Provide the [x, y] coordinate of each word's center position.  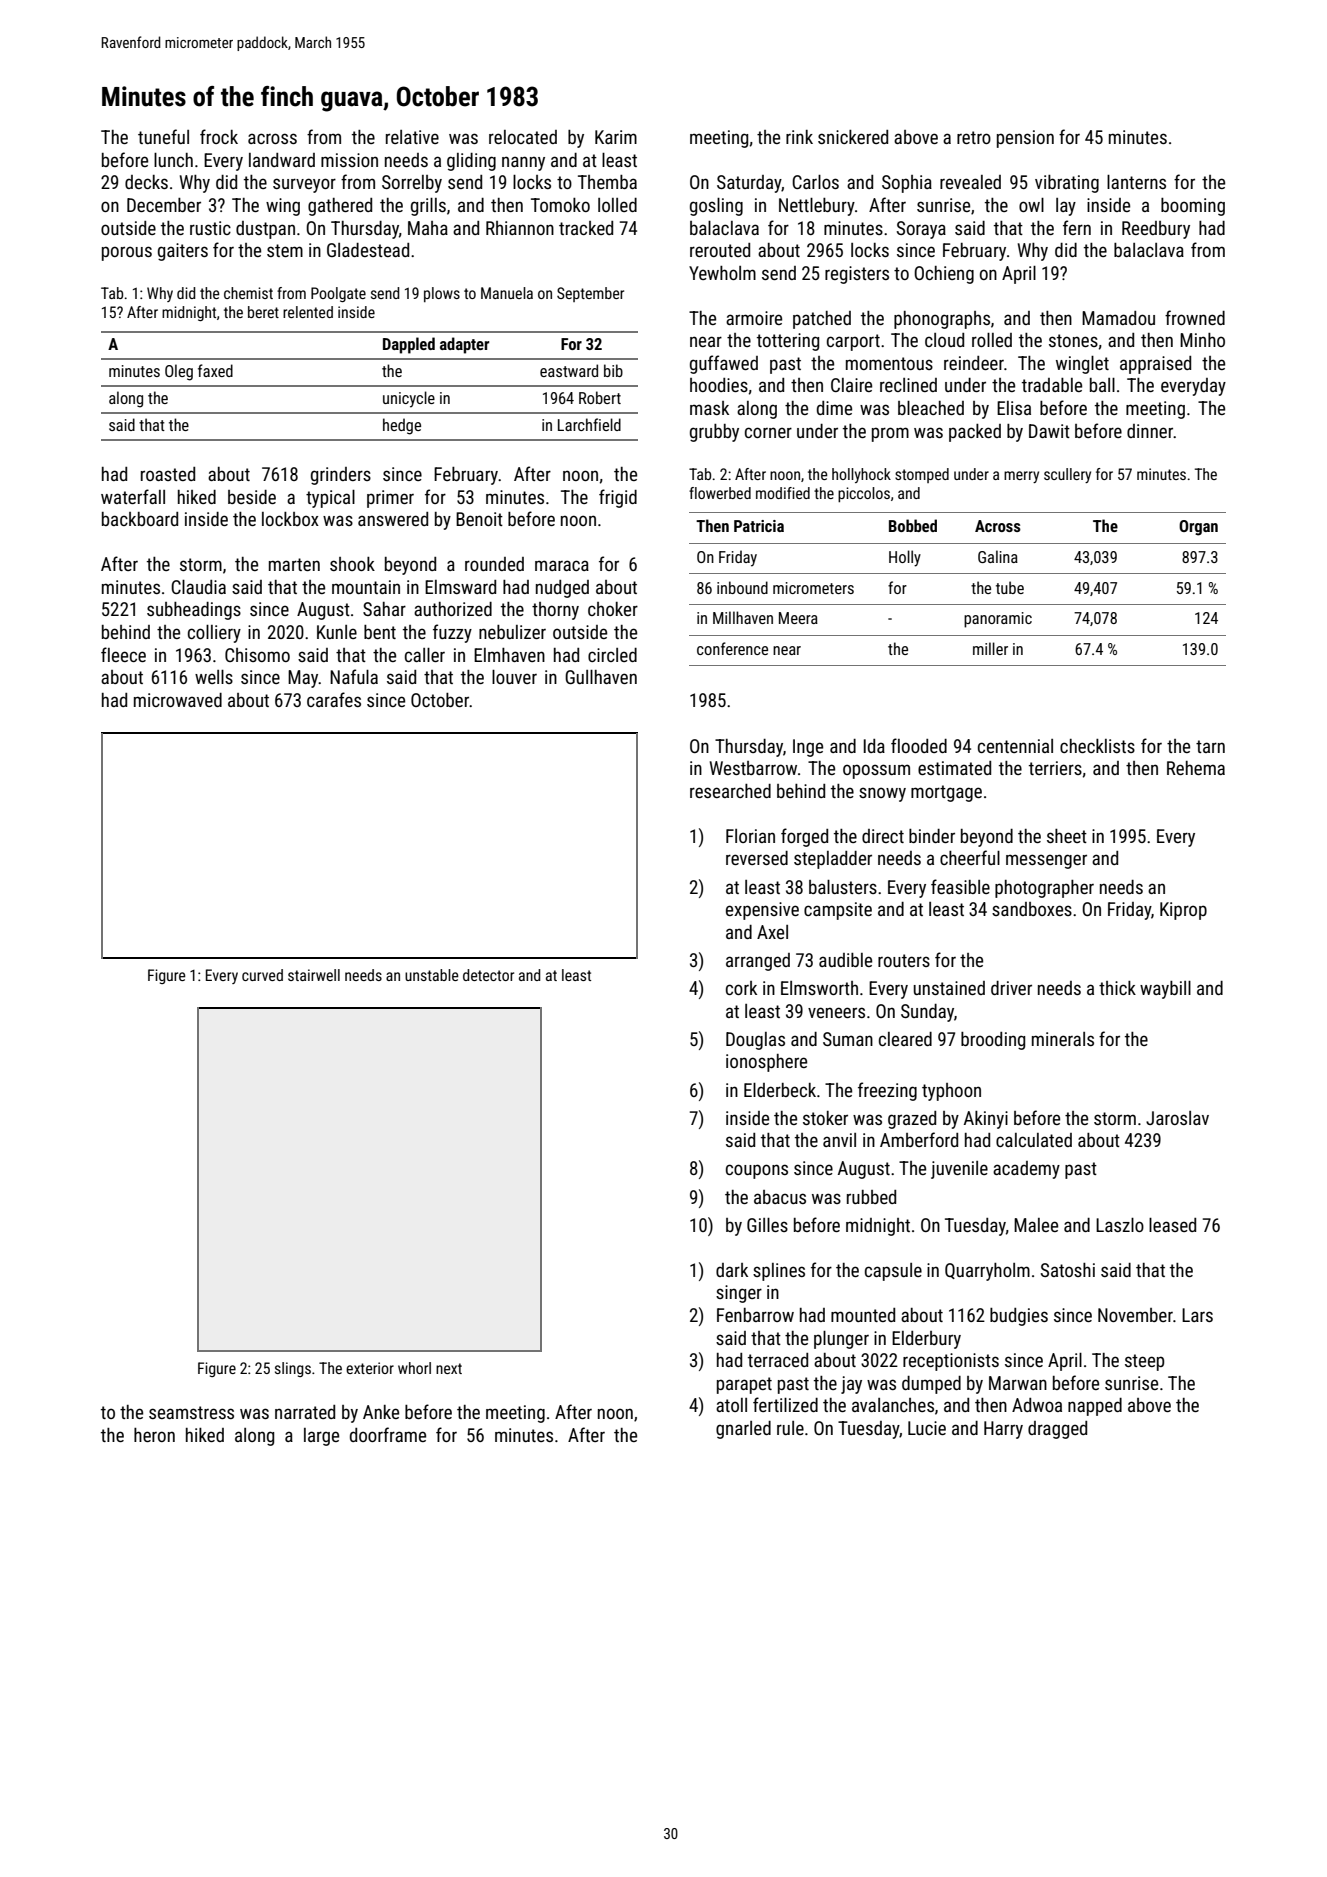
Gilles [767, 1225]
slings [293, 1369]
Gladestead [368, 250]
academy [1026, 1170]
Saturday [749, 184]
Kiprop [1183, 911]
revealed [970, 182]
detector [488, 975]
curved [262, 975]
